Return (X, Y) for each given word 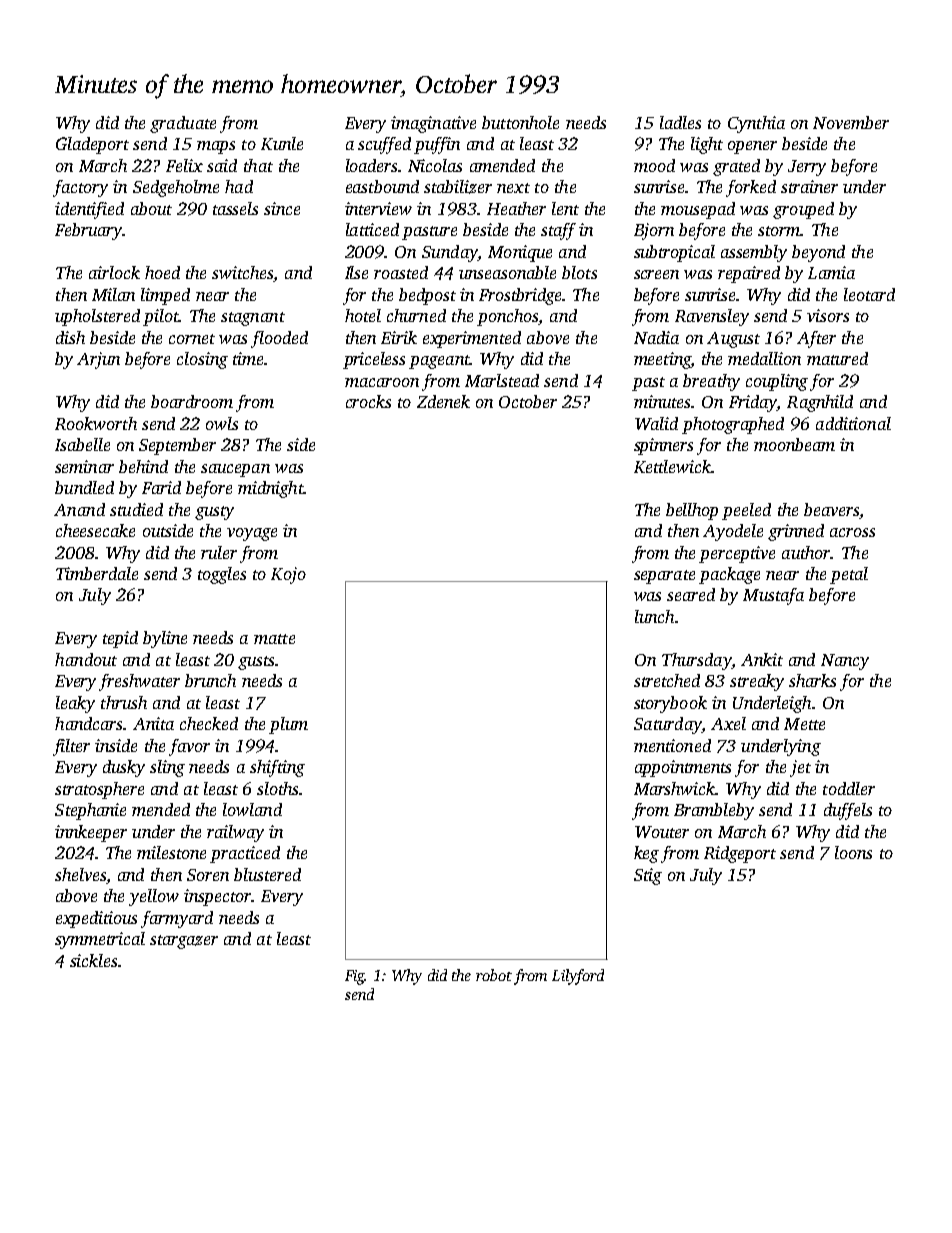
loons (853, 852)
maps (216, 147)
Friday (753, 403)
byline (165, 639)
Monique (520, 253)
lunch (654, 616)
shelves (80, 874)
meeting (662, 360)
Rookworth (96, 423)
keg (646, 854)
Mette (804, 724)
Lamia (831, 272)
